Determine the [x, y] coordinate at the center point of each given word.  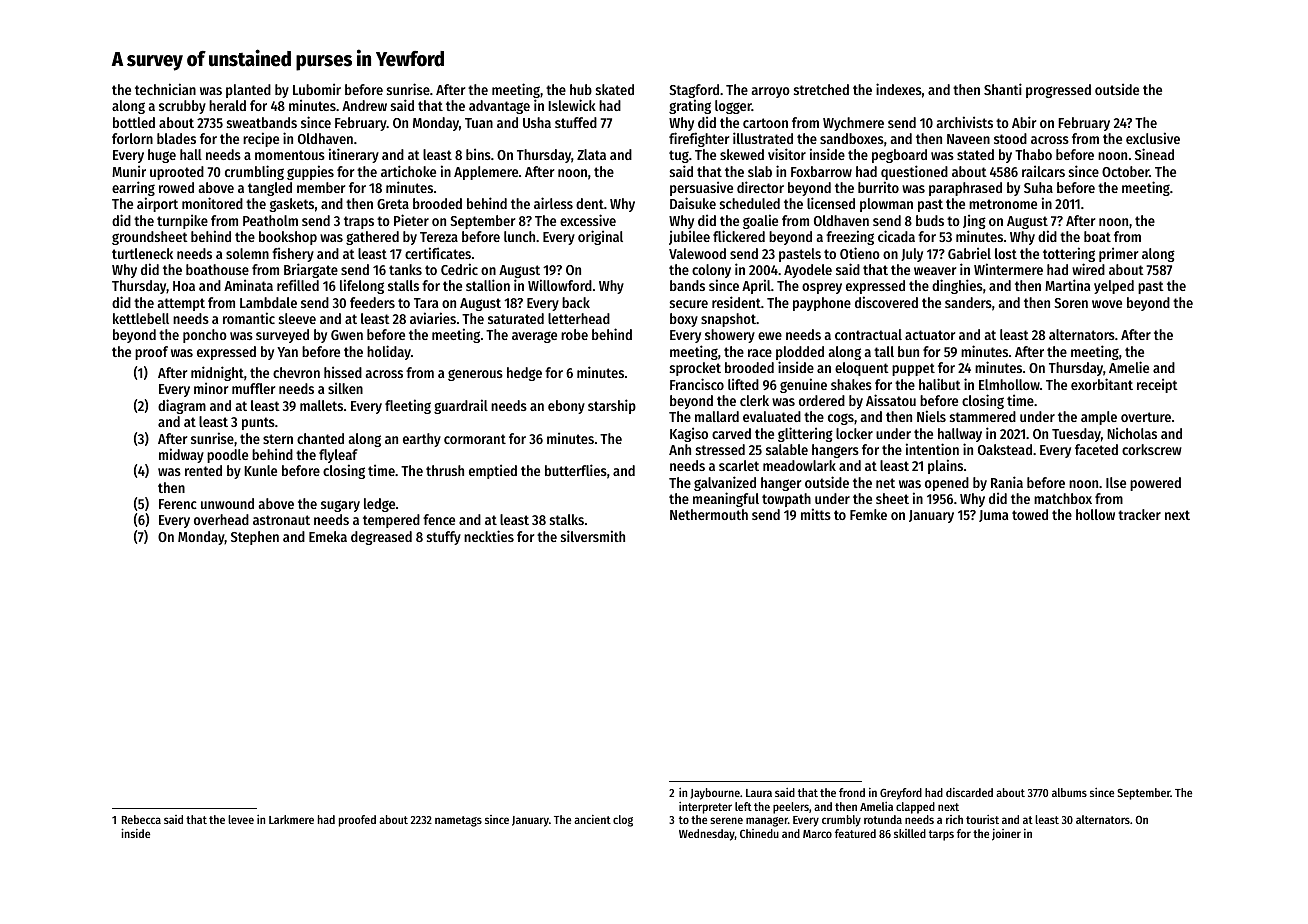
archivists [965, 122]
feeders [372, 302]
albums [1069, 792]
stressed [720, 449]
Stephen [255, 538]
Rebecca [141, 819]
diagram [182, 406]
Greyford [901, 794]
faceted [1096, 449]
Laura [759, 793]
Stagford [694, 91]
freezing [850, 237]
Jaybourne [715, 794]
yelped [1114, 287]
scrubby [182, 107]
